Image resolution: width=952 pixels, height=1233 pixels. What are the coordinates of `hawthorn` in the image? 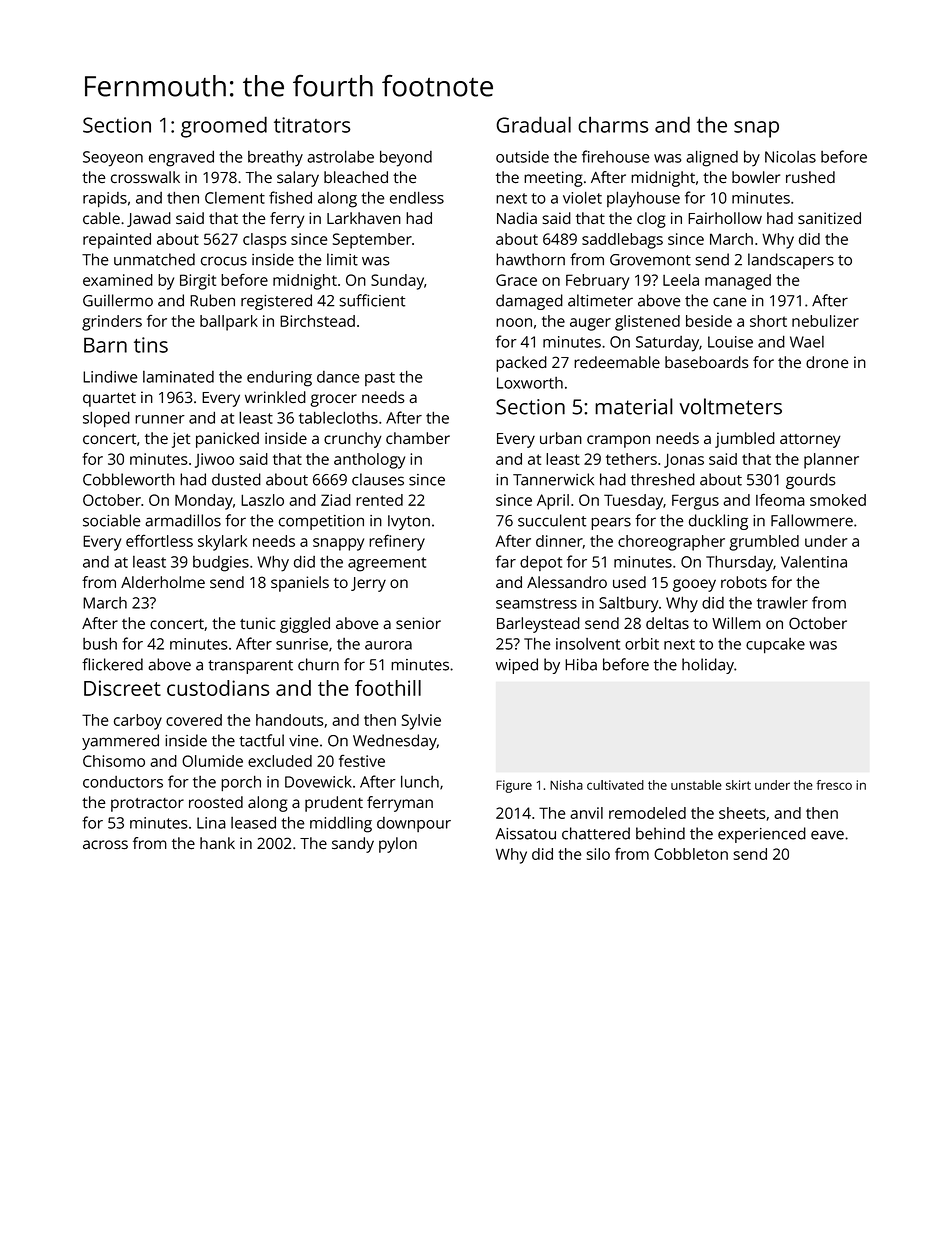 It's located at (530, 259).
